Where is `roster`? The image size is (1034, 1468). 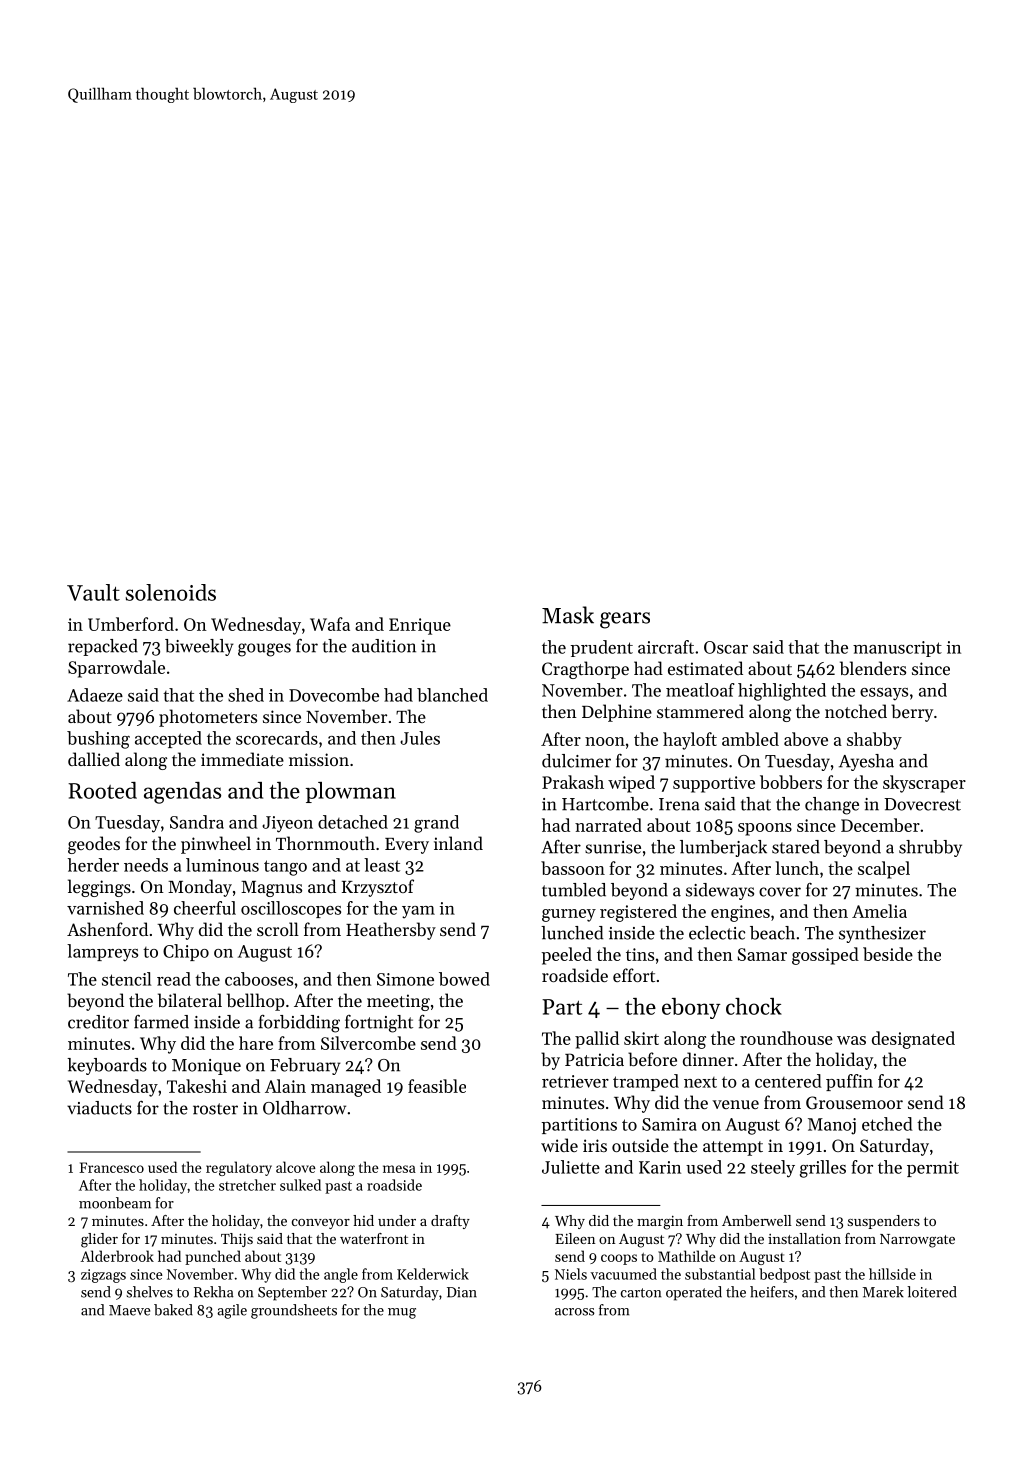 roster is located at coordinates (215, 1109).
